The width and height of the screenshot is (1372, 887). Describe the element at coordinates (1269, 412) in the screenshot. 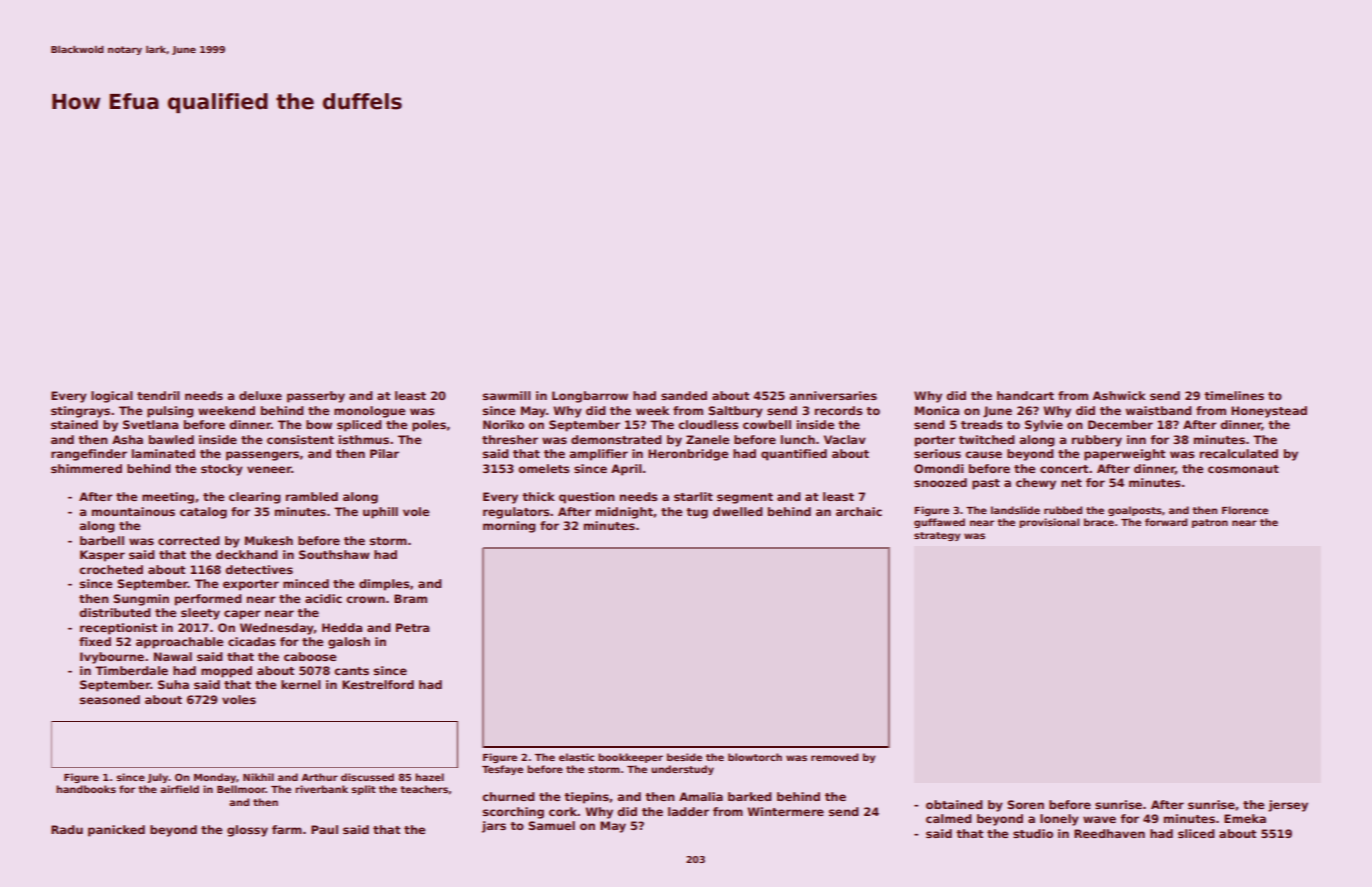

I see `Honeystead` at that location.
